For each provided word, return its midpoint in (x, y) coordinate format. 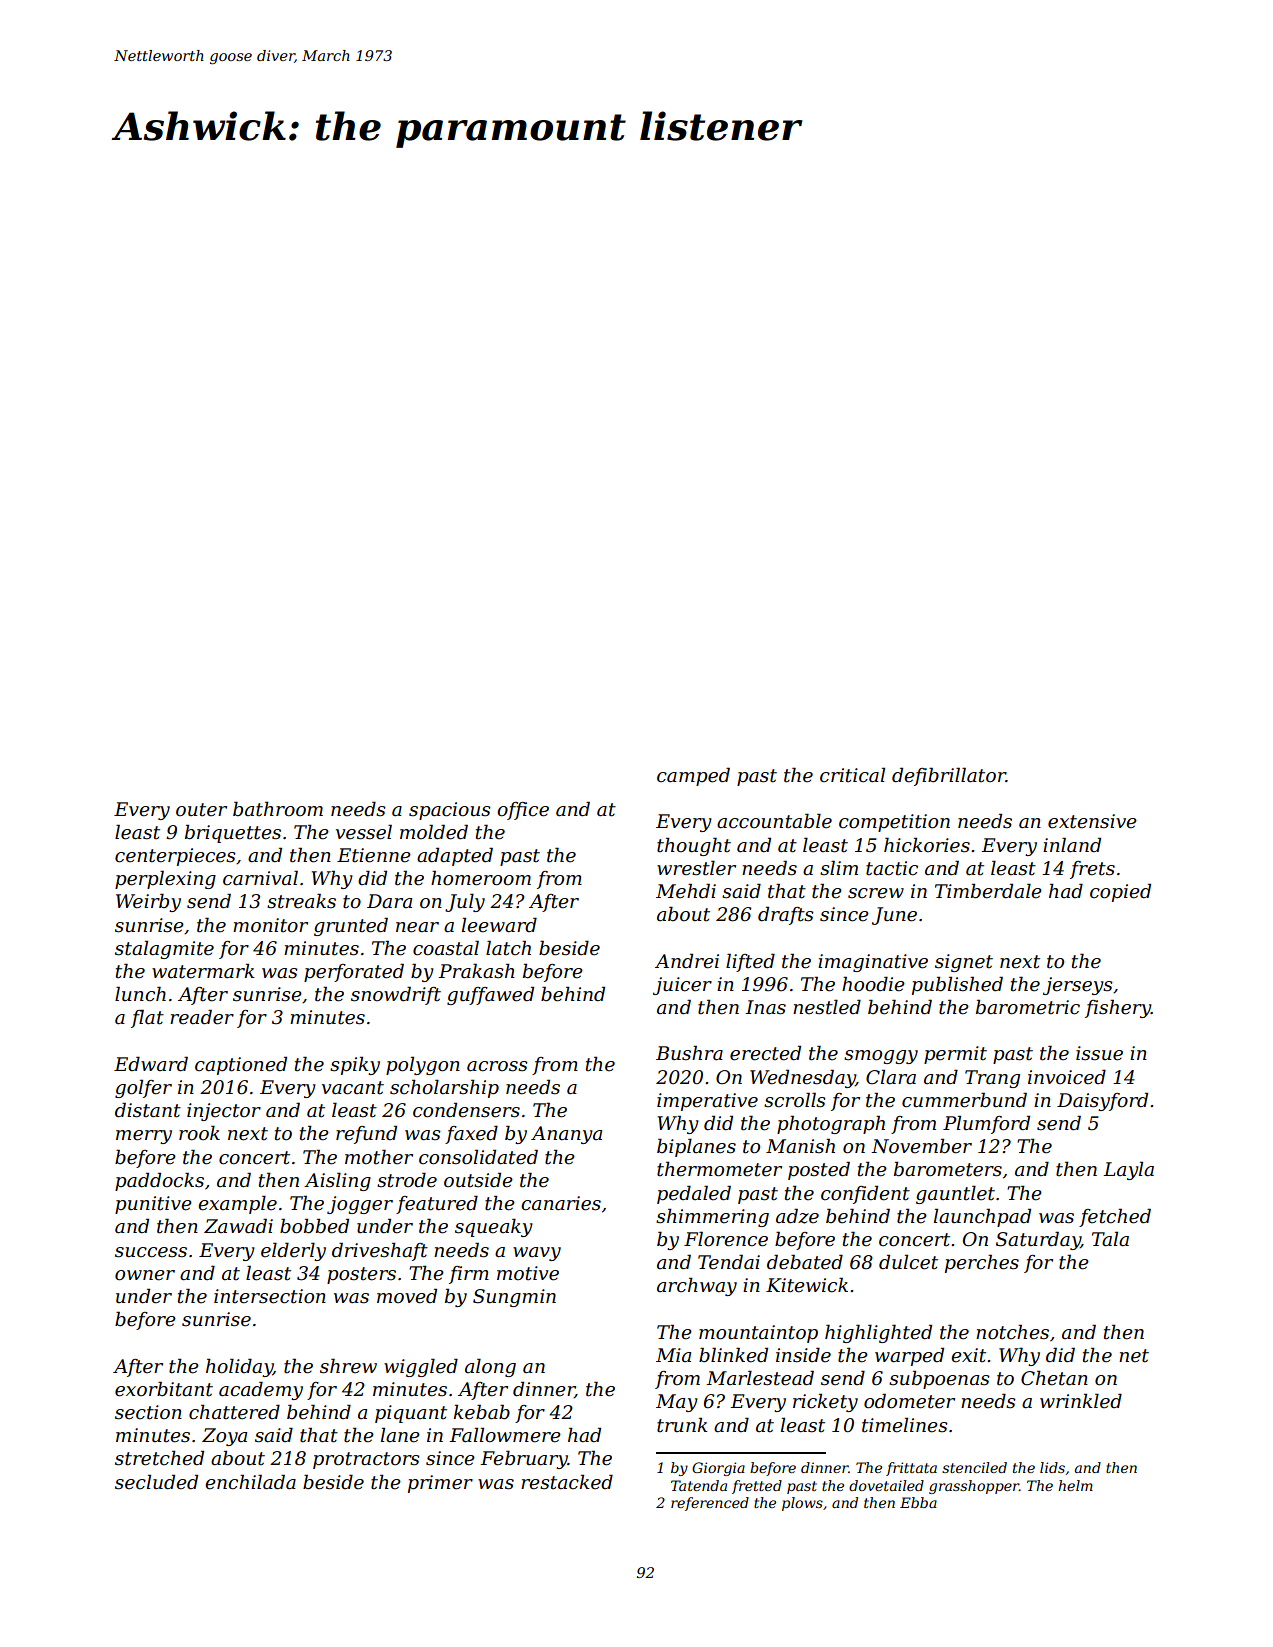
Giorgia (718, 1469)
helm (1075, 1485)
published (957, 985)
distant (148, 1110)
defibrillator (949, 776)
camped (693, 776)
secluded (156, 1482)
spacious (450, 811)
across (497, 1066)
